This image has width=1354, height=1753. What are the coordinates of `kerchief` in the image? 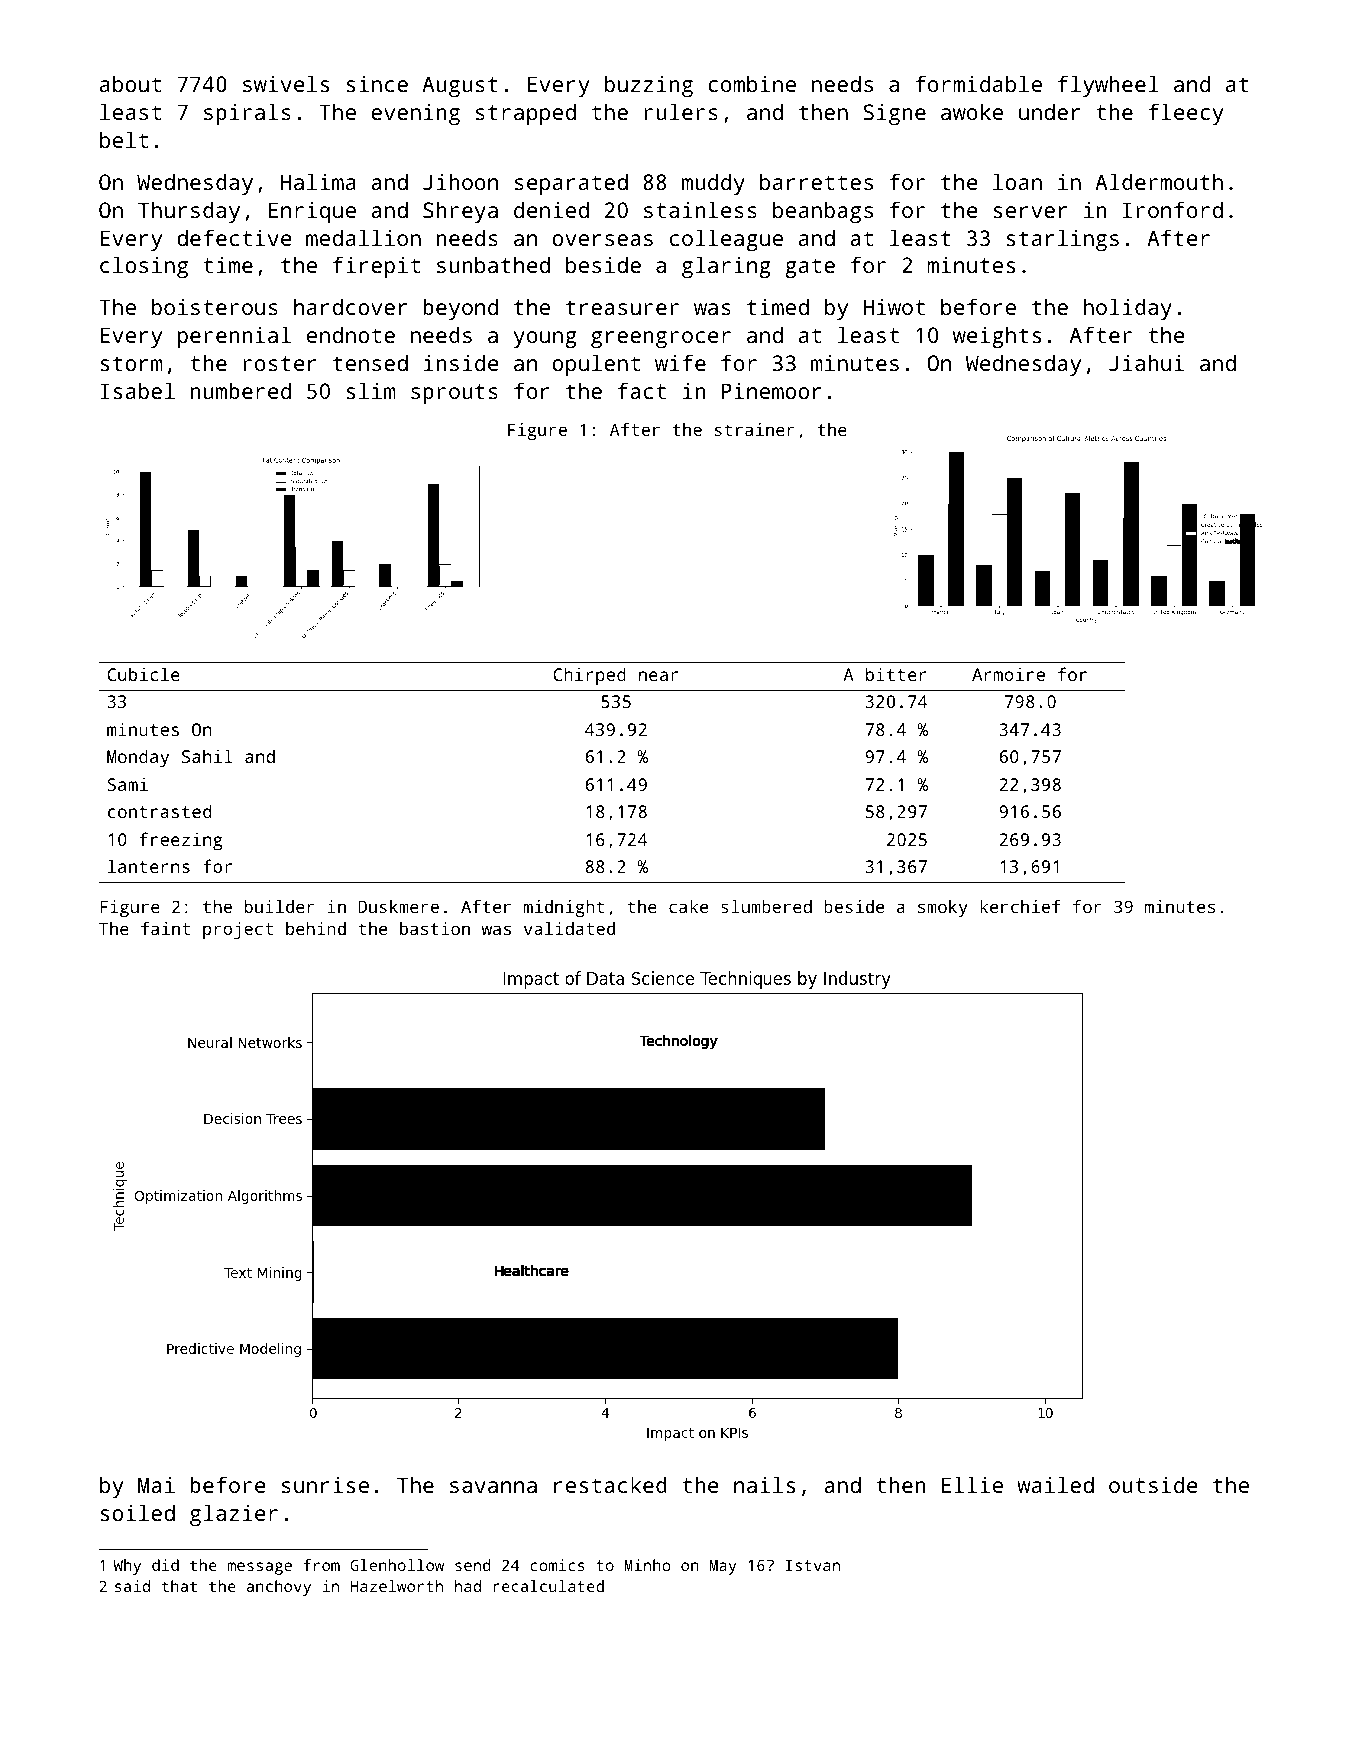 It's located at (1020, 906).
